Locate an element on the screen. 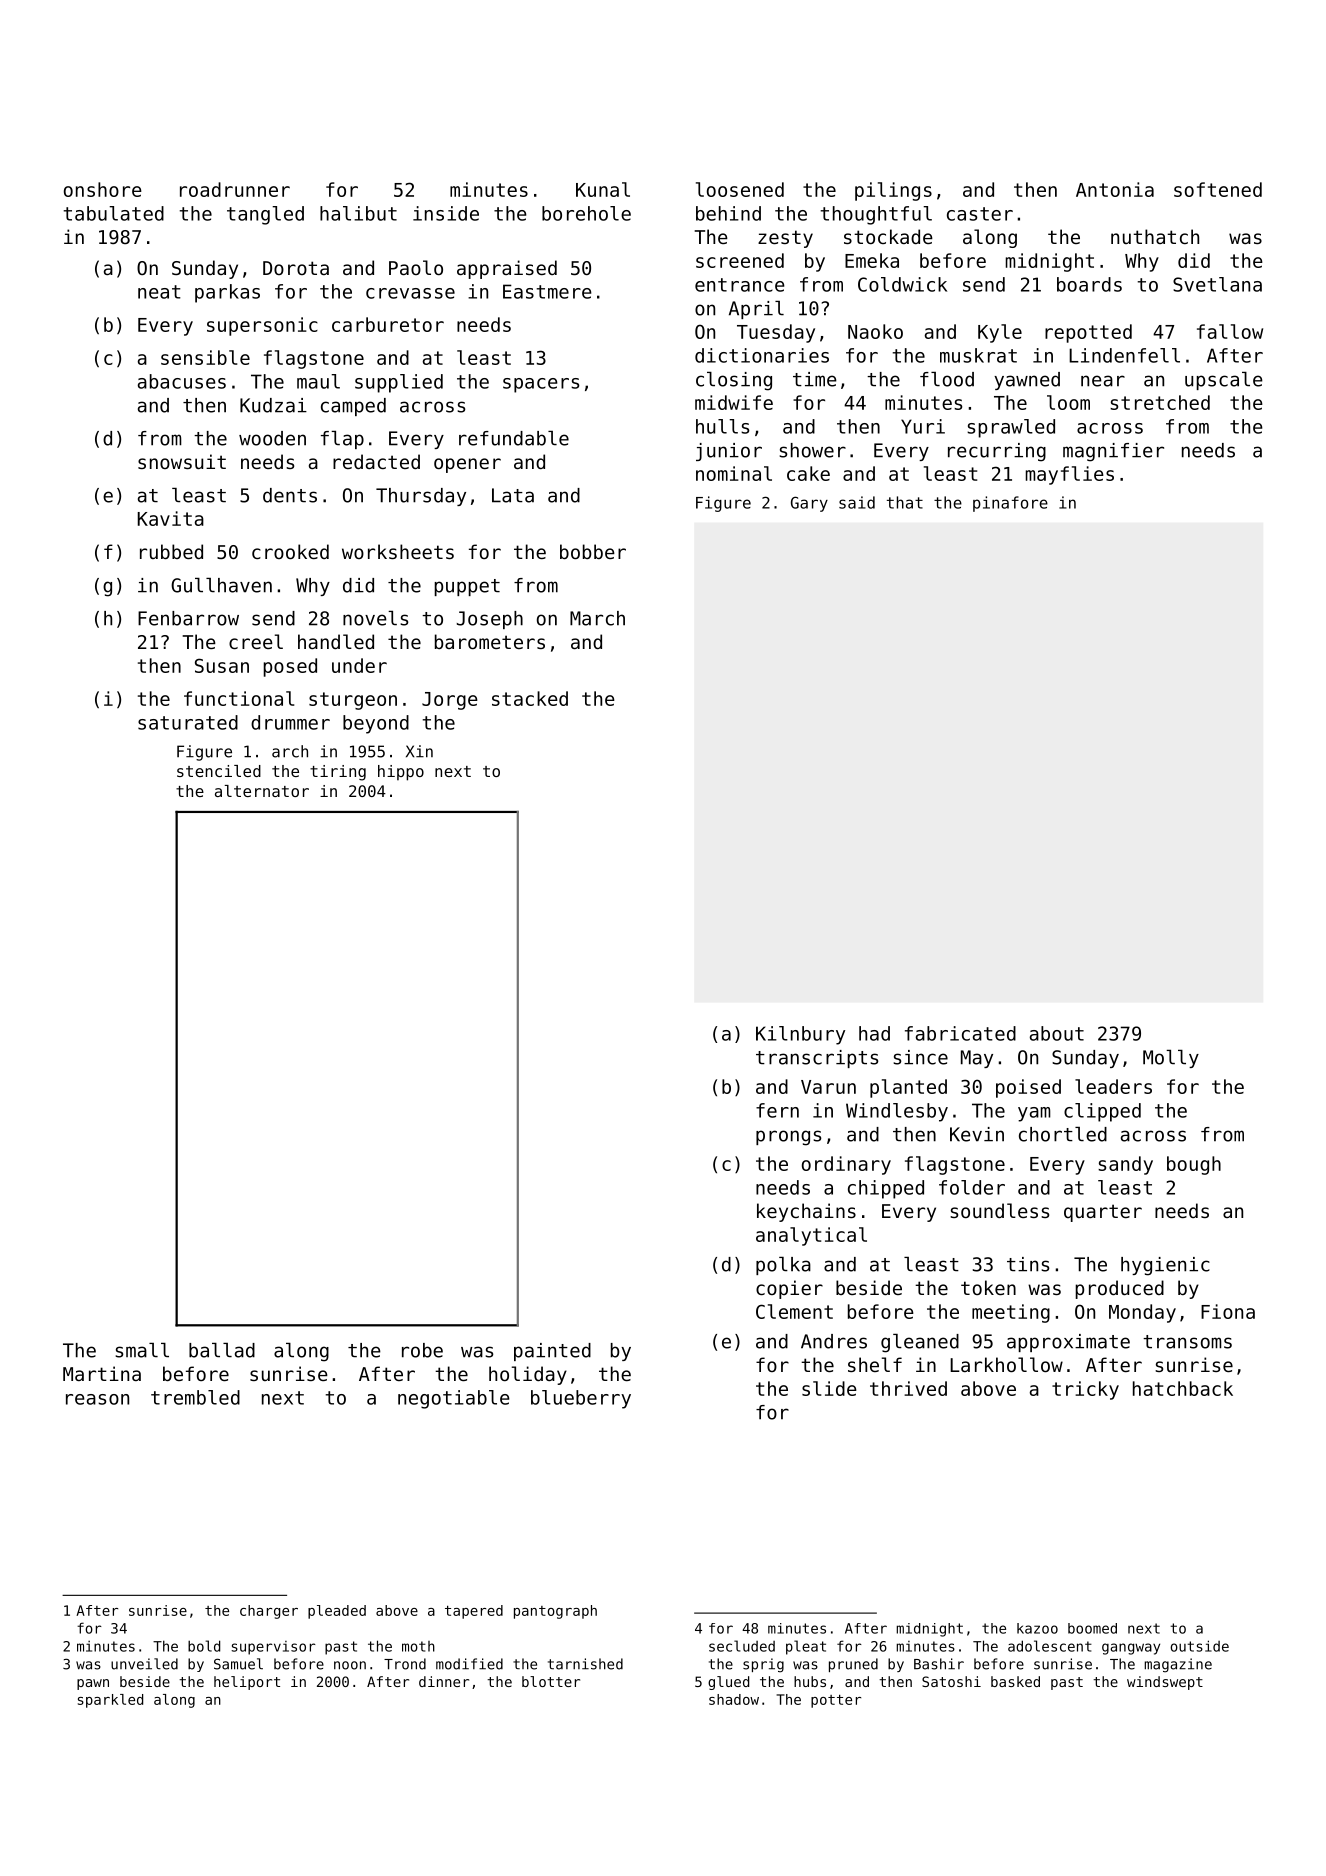 This screenshot has height=1876, width=1326. fern is located at coordinates (777, 1110).
